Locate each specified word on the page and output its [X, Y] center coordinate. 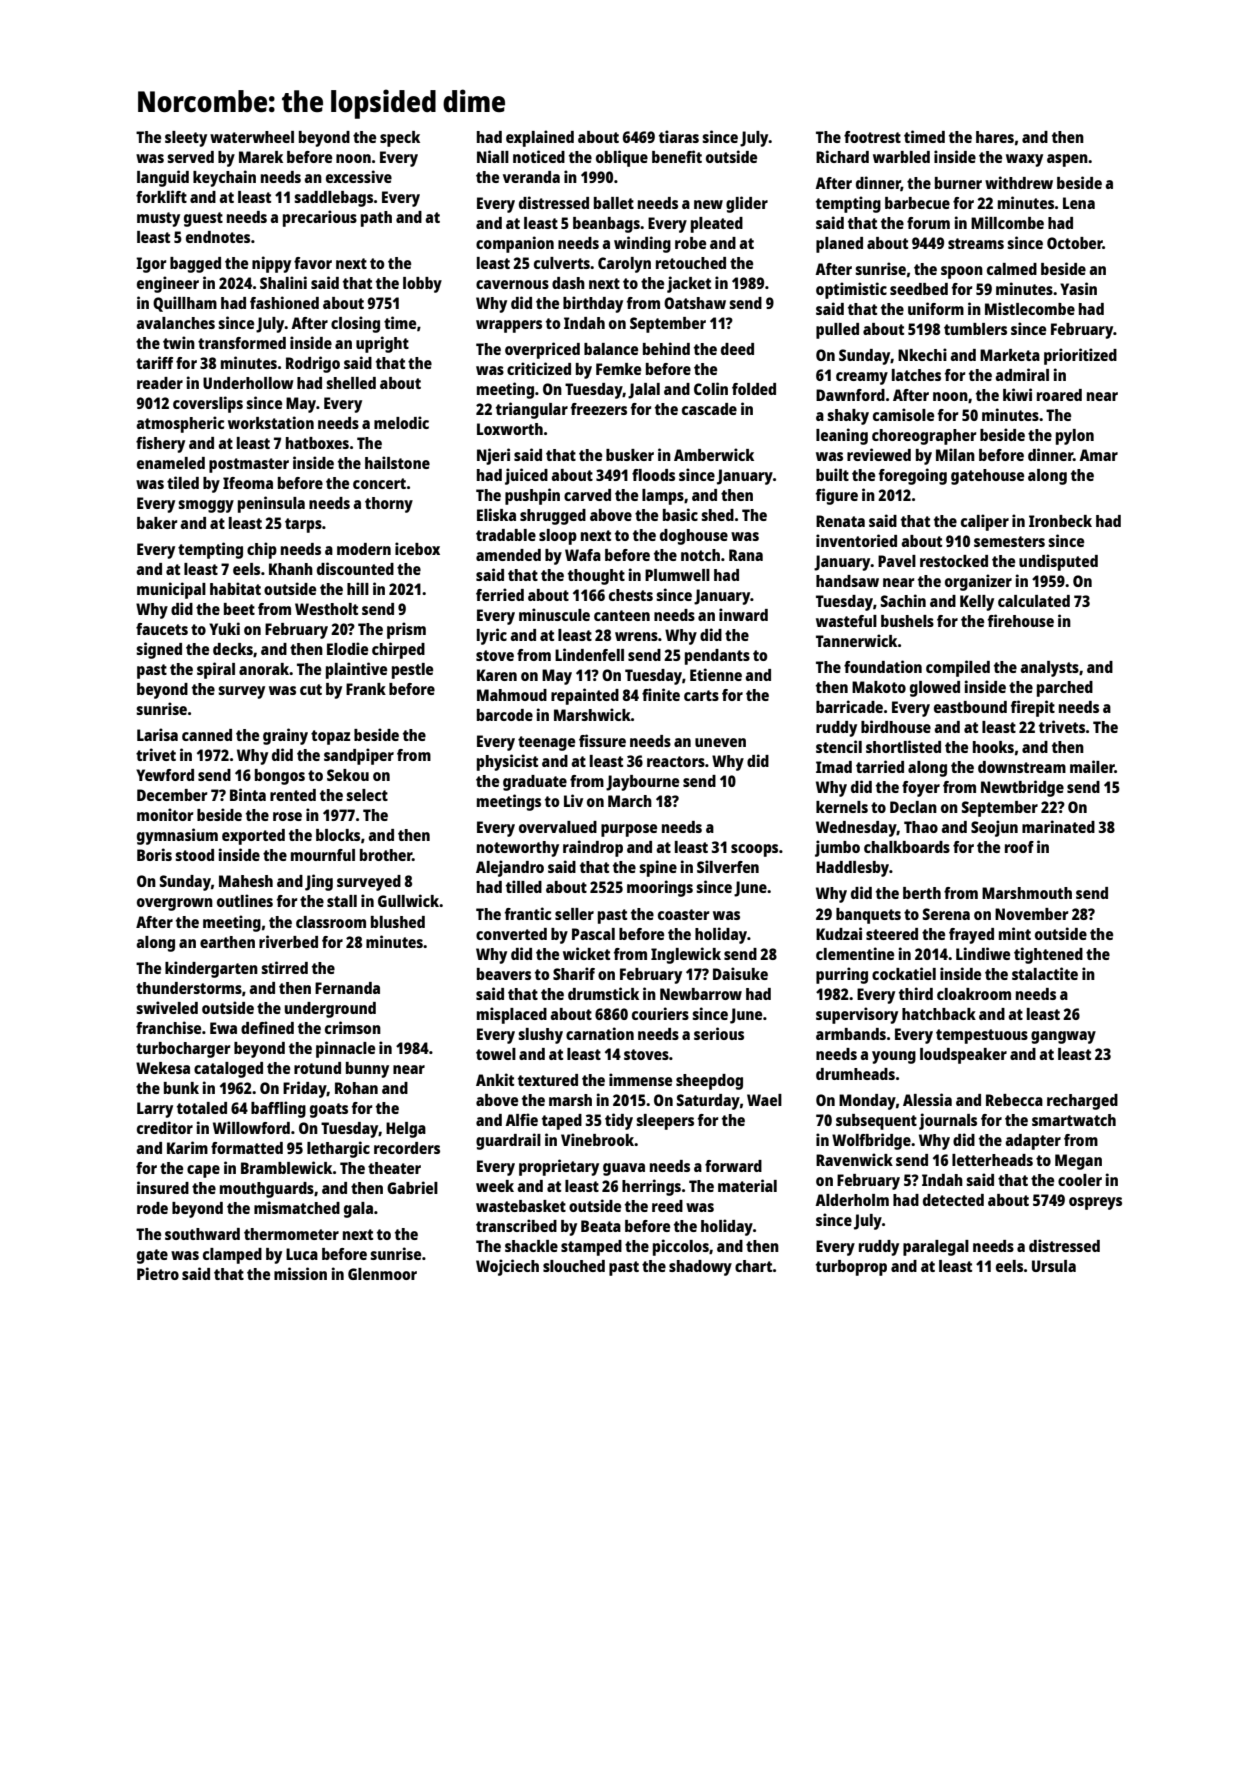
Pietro [158, 1273]
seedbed [919, 289]
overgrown [175, 904]
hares [995, 137]
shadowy [700, 1268]
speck [400, 139]
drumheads [855, 1074]
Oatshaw [695, 303]
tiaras [679, 136]
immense [640, 1079]
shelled [351, 383]
